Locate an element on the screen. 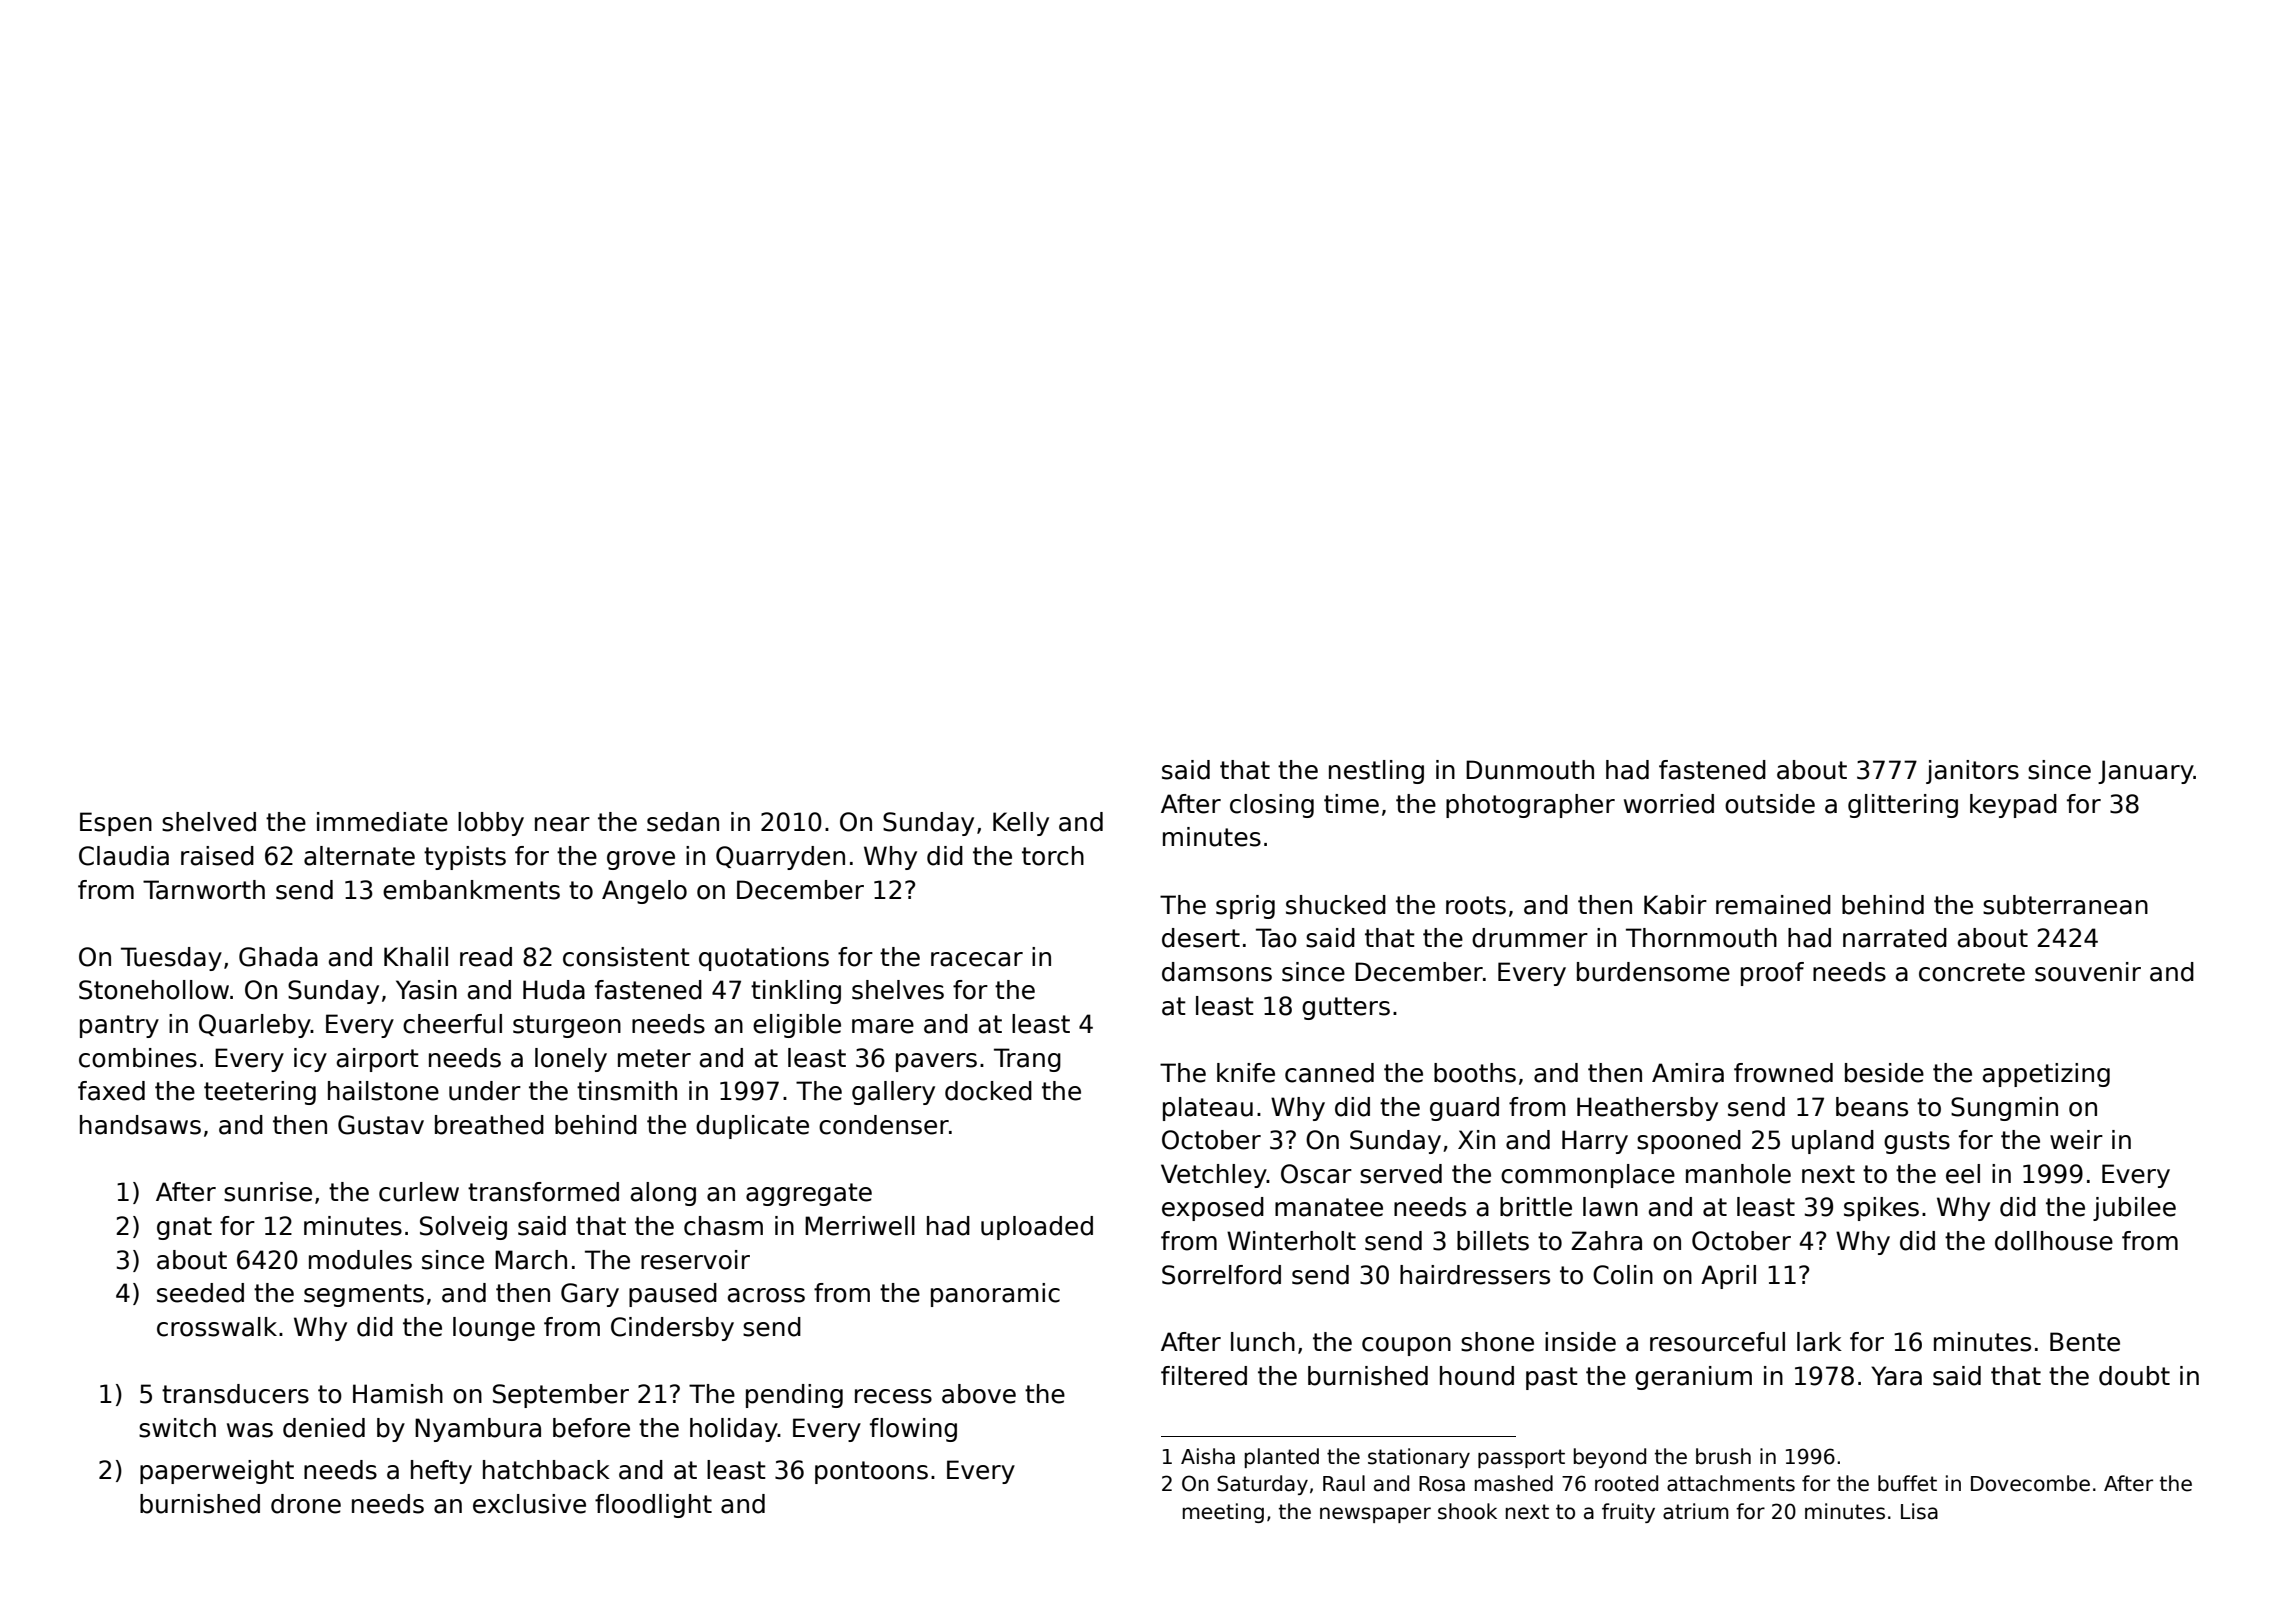 The height and width of the screenshot is (1614, 2282). keypad is located at coordinates (2013, 806).
